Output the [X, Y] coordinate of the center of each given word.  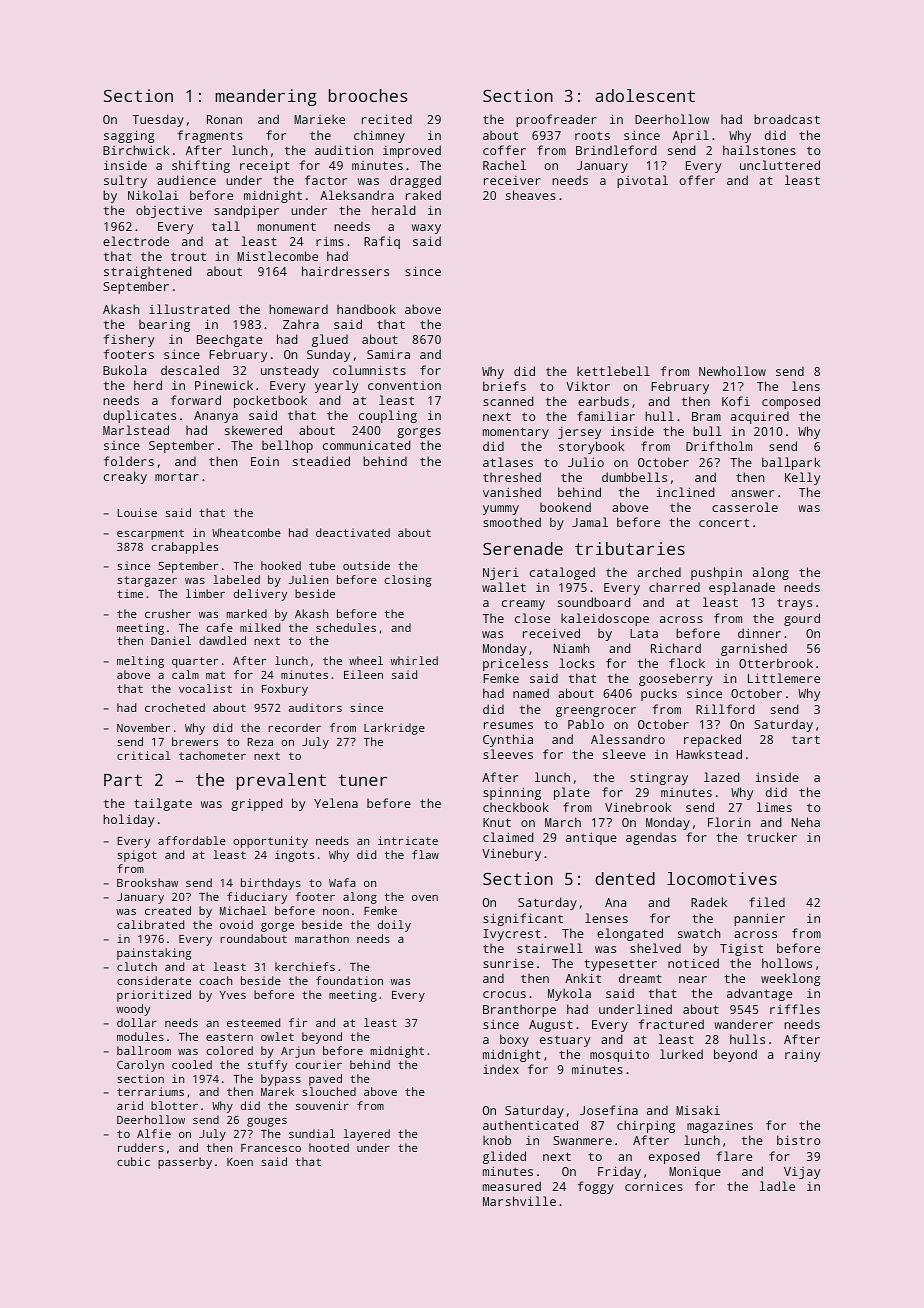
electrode [136, 241]
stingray [659, 779]
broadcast [787, 119]
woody [133, 1010]
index [501, 1069]
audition [344, 150]
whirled [414, 660]
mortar [177, 476]
